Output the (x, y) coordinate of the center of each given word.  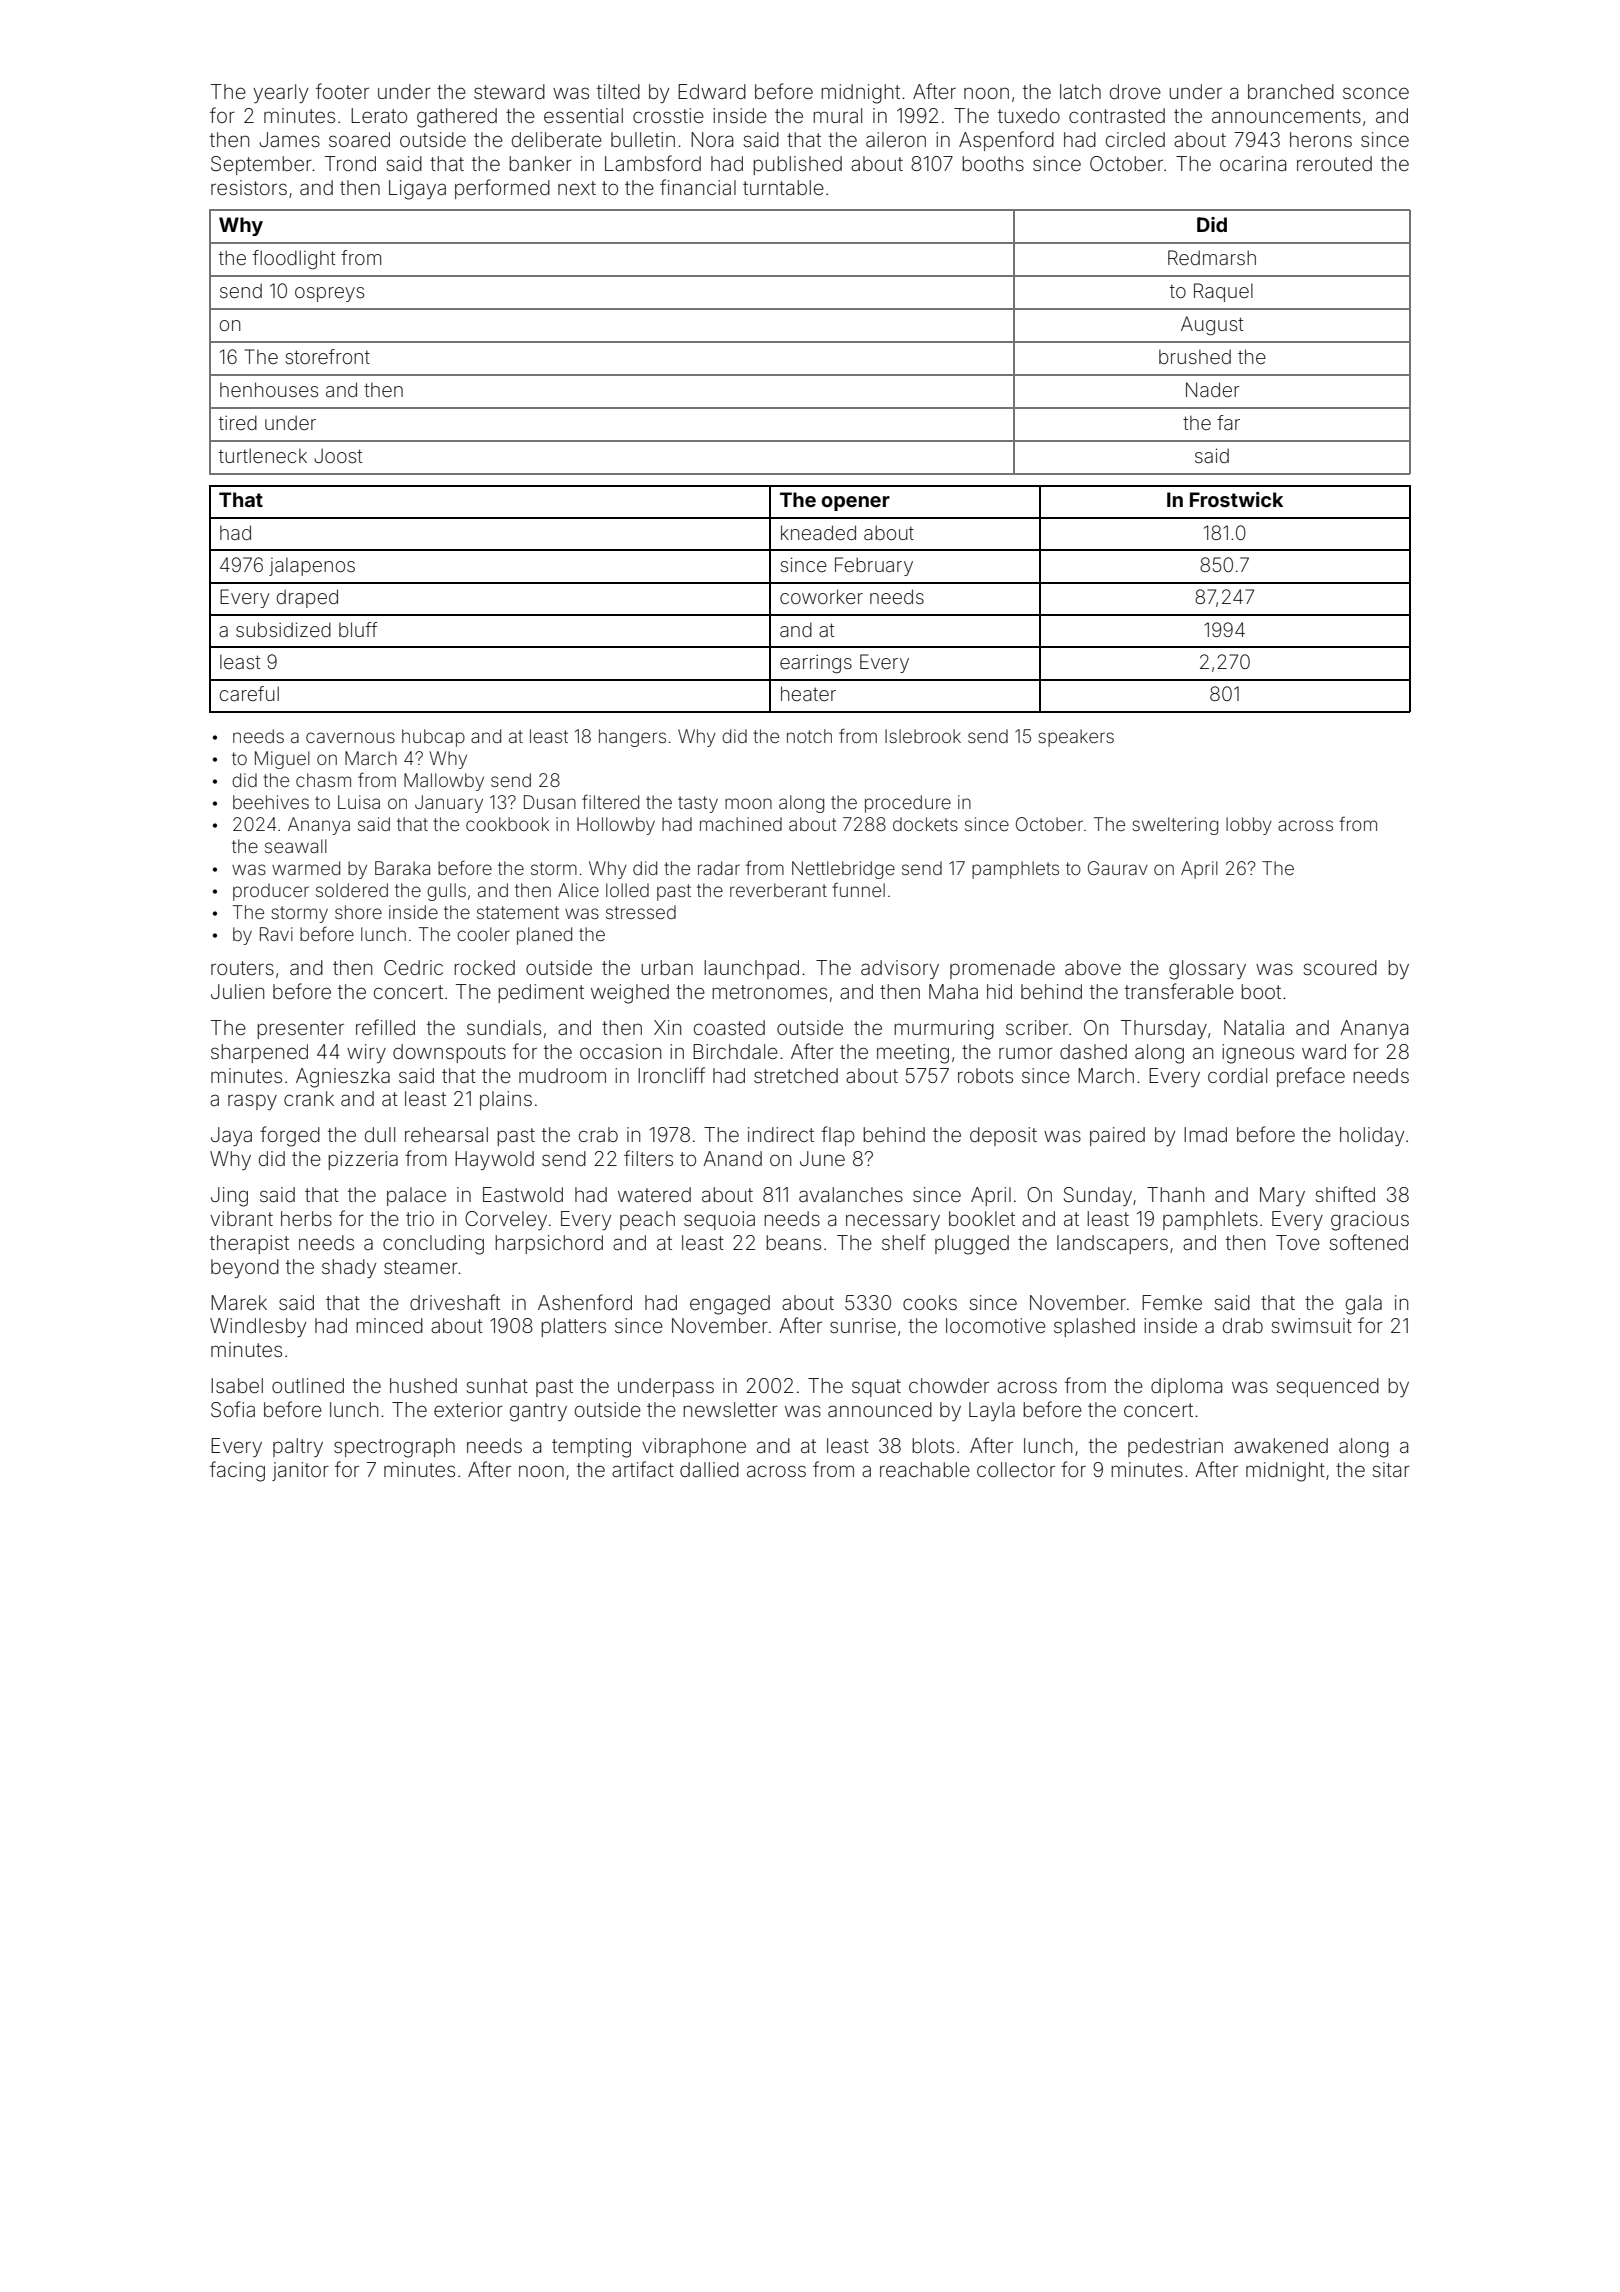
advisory (900, 969)
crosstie (668, 115)
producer (271, 892)
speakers (1076, 738)
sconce (1376, 93)
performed (502, 189)
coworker (821, 596)
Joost (338, 455)
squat (876, 1388)
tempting (591, 1448)
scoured (1340, 967)
